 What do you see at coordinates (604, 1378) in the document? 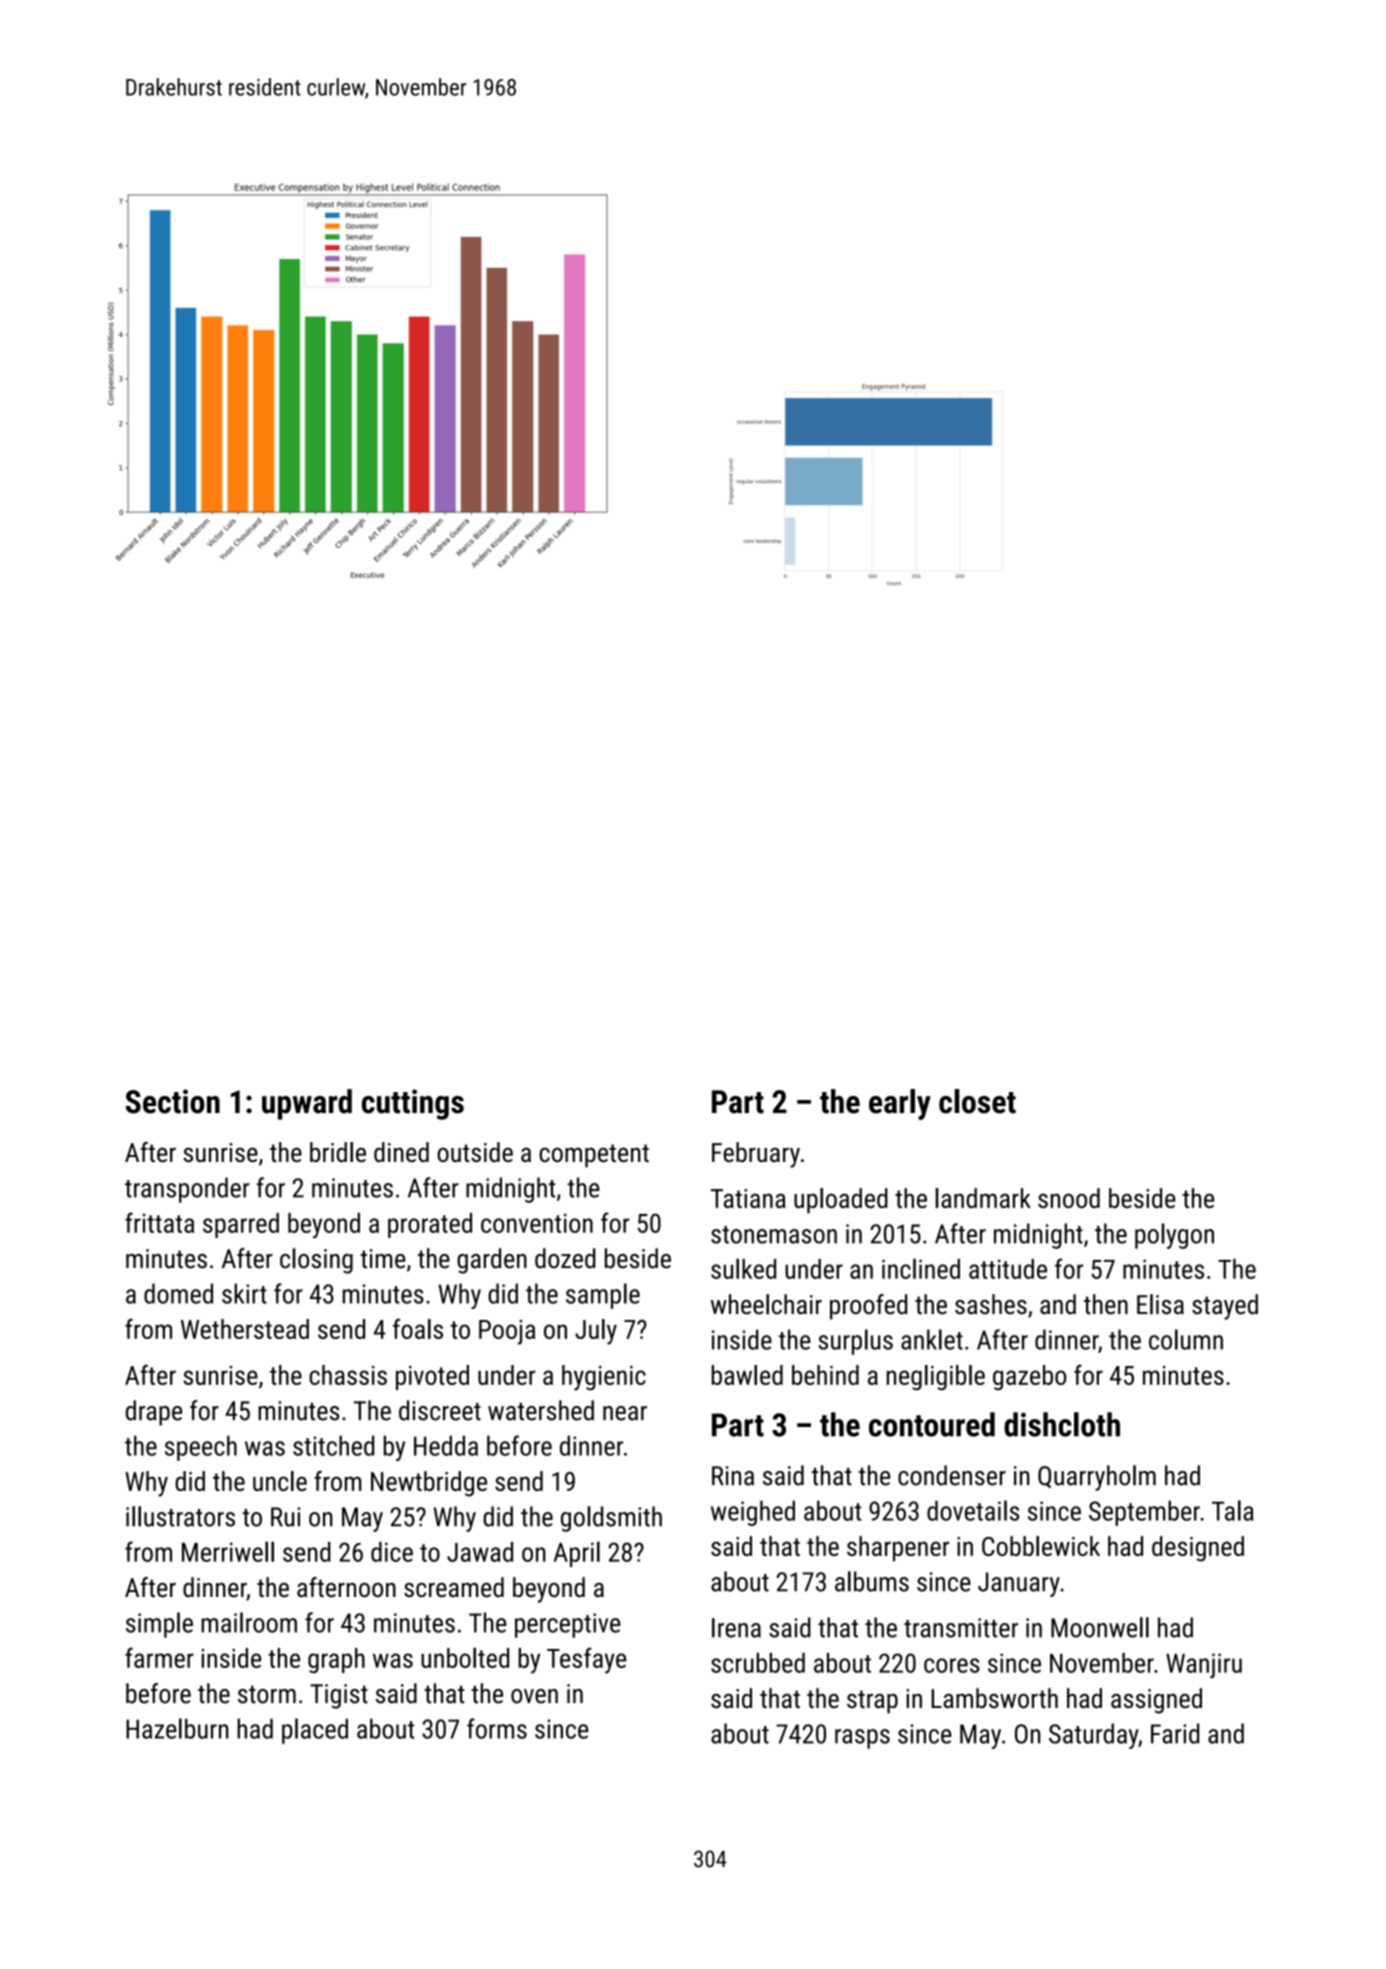
I see `hygienic` at bounding box center [604, 1378].
